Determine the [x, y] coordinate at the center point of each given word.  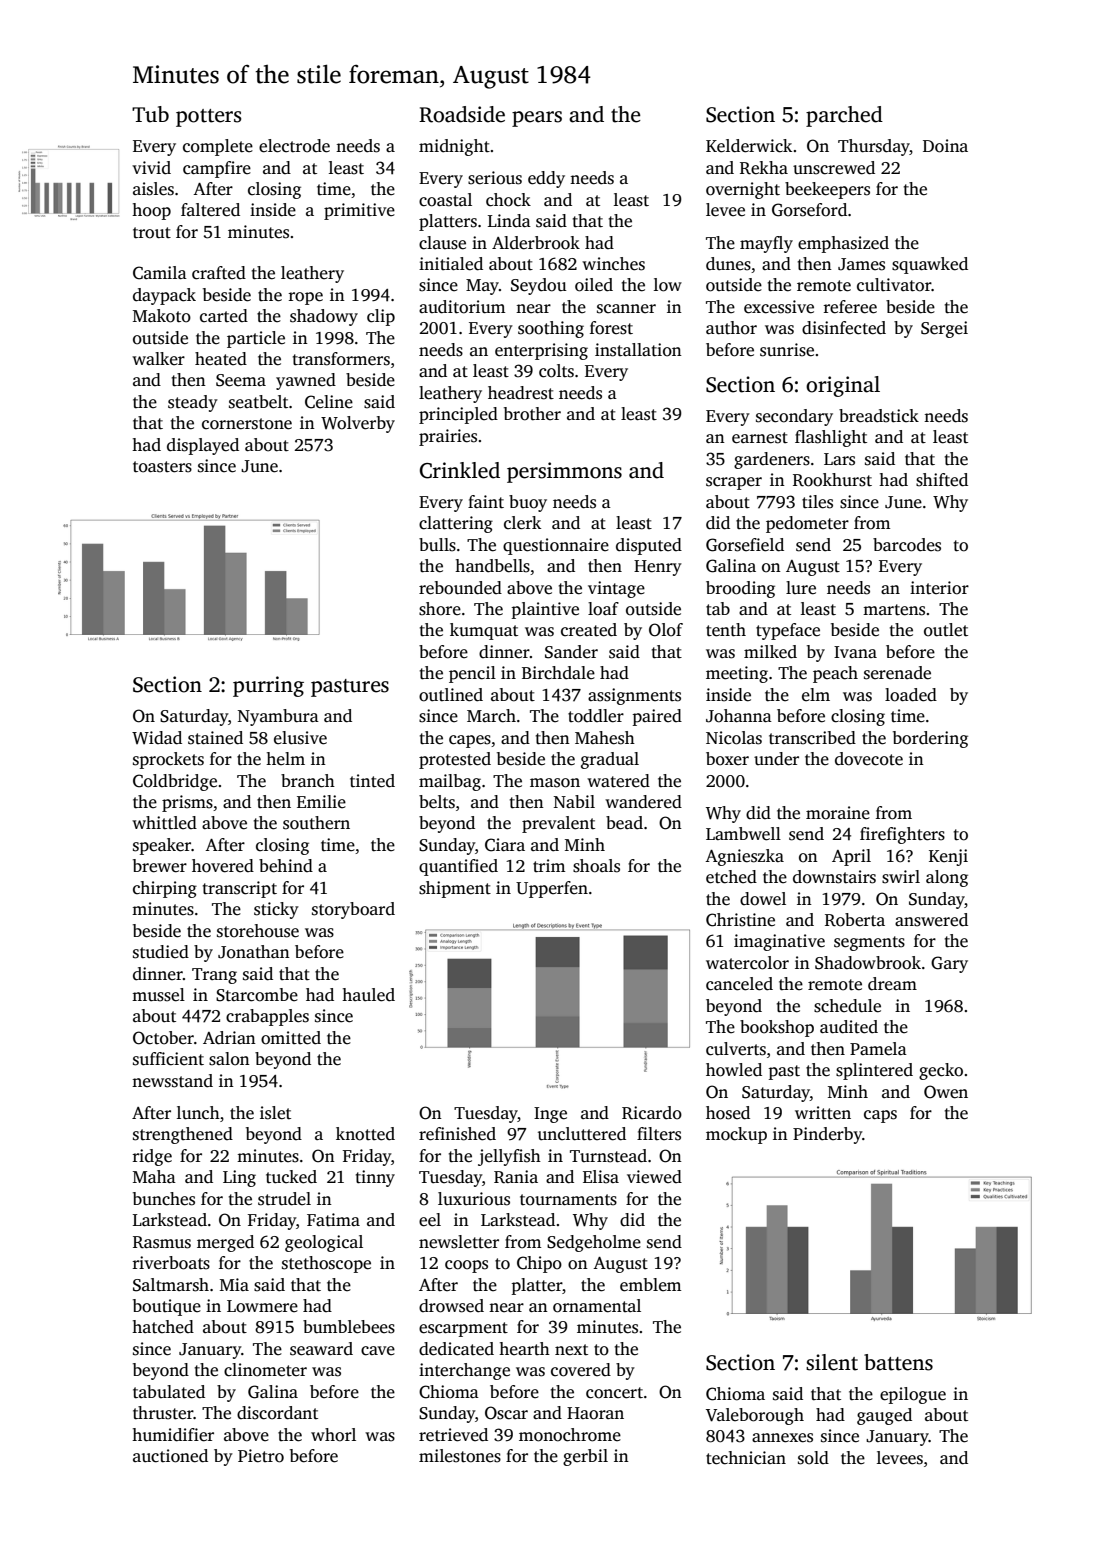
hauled [368, 995]
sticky [276, 910]
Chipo [539, 1264]
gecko [941, 1071]
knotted [365, 1134]
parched [844, 116]
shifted [942, 480]
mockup [736, 1135]
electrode [294, 146]
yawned [306, 381]
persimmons [564, 472]
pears [537, 119]
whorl [333, 1435]
